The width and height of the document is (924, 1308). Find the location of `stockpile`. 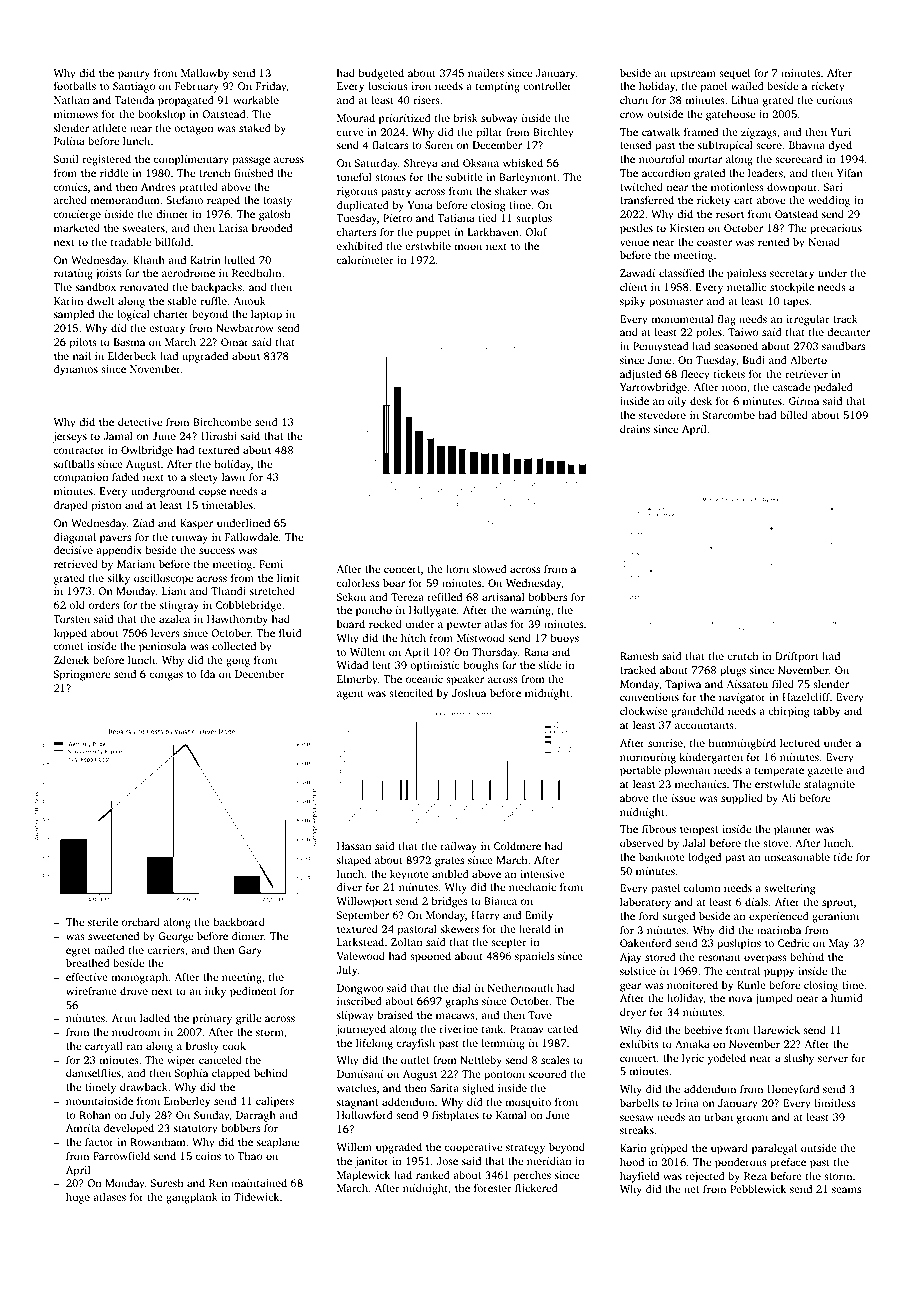

stockpile is located at coordinates (792, 288).
